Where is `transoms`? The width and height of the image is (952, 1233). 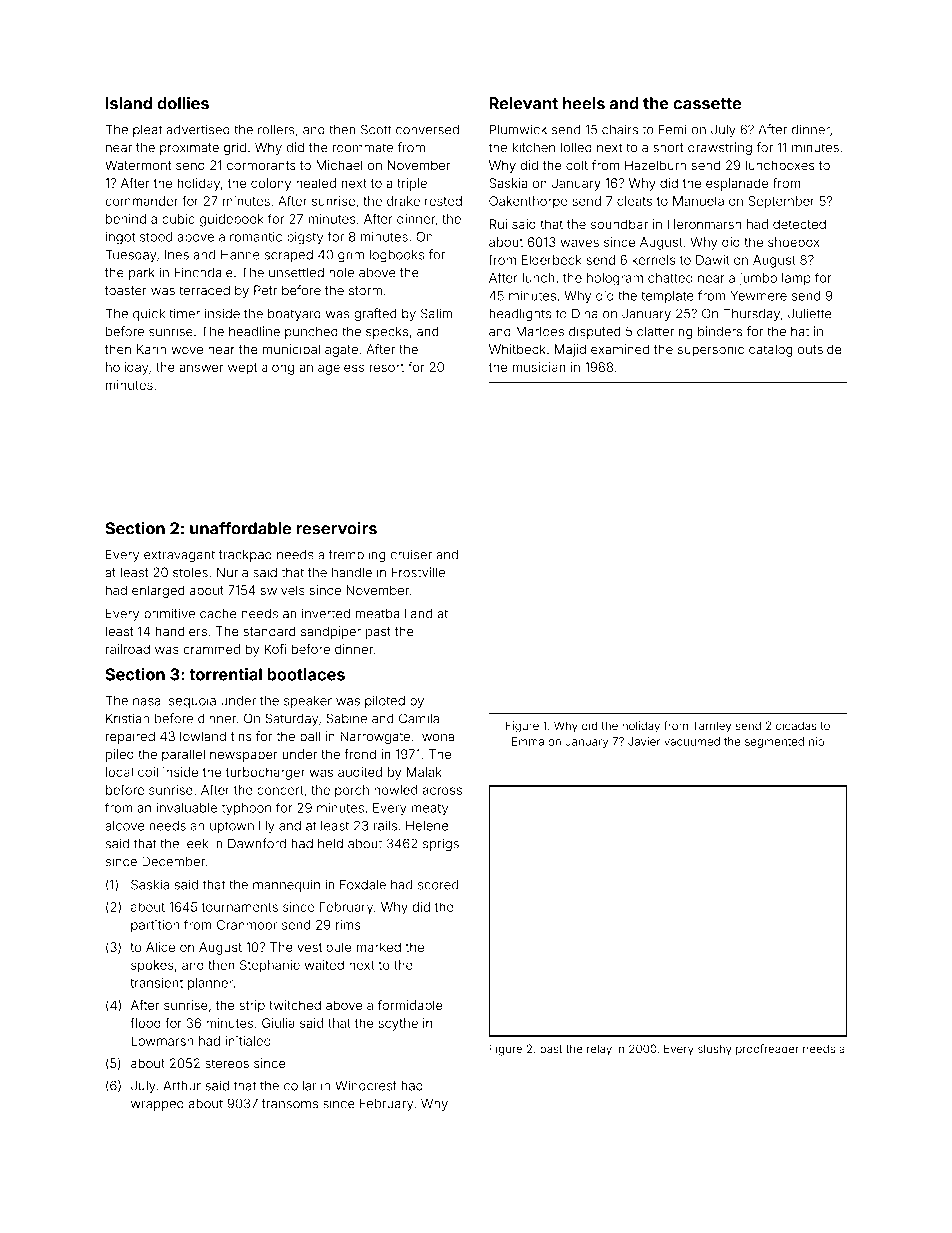 transoms is located at coordinates (290, 1104).
